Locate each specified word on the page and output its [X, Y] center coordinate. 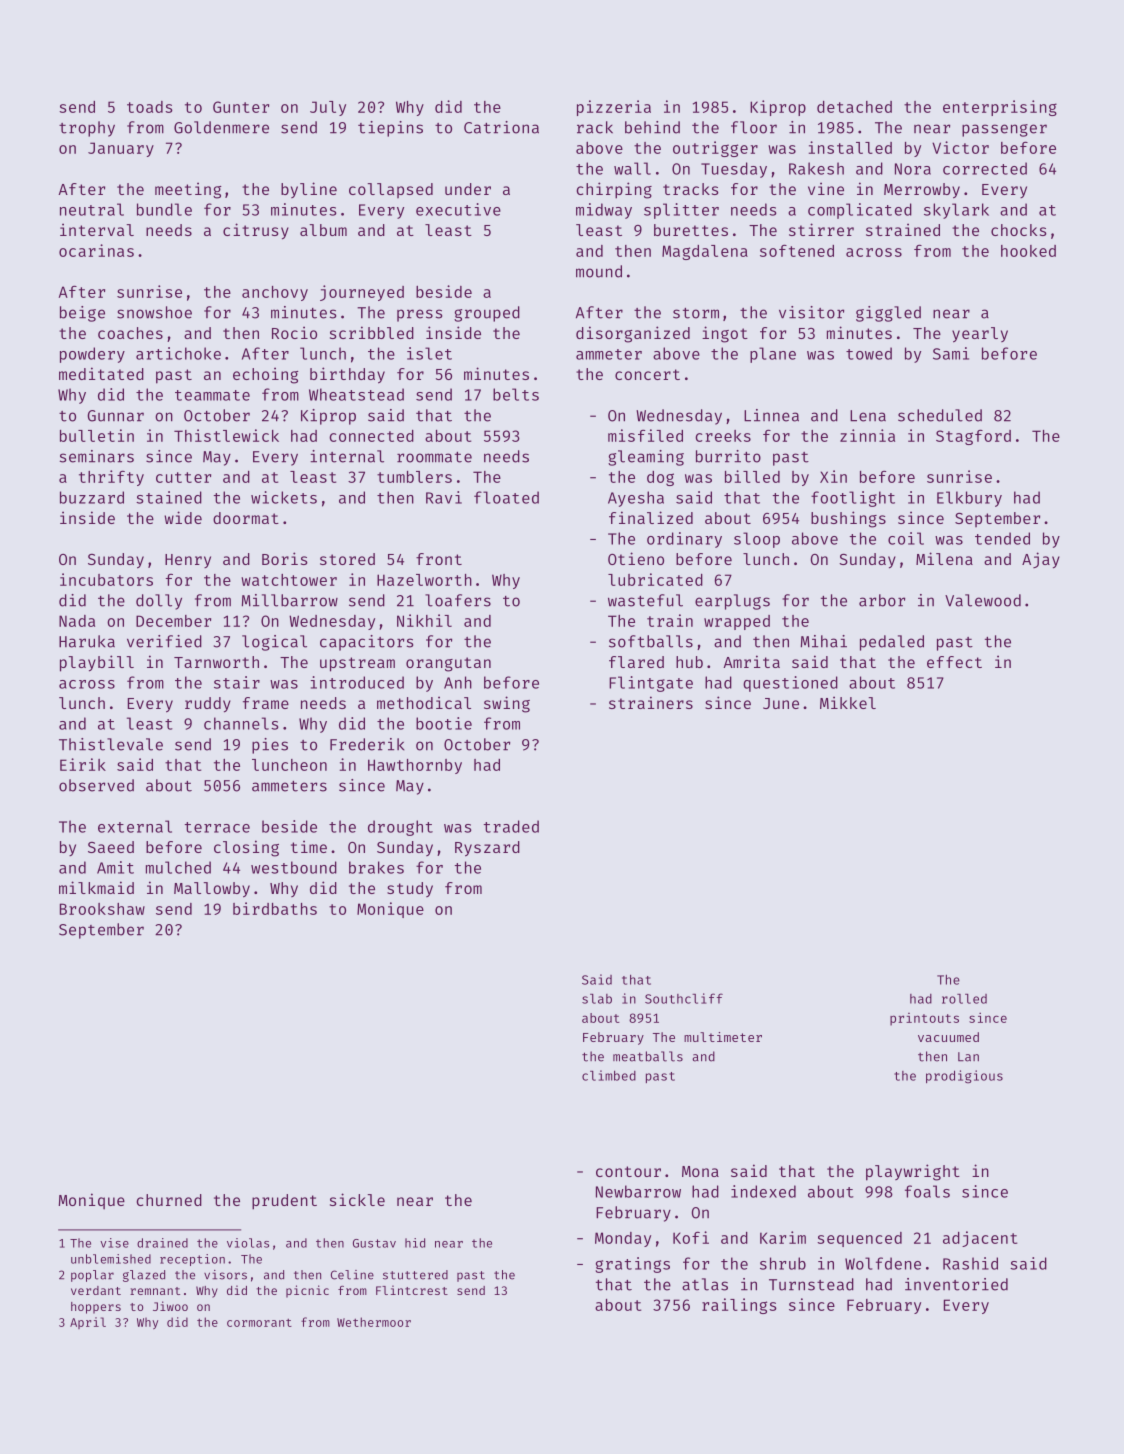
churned [169, 1200]
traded [511, 826]
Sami [951, 353]
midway [604, 211]
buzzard [92, 497]
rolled [964, 999]
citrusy [256, 231]
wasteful [645, 600]
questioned [790, 684]
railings [739, 1306]
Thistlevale [111, 744]
